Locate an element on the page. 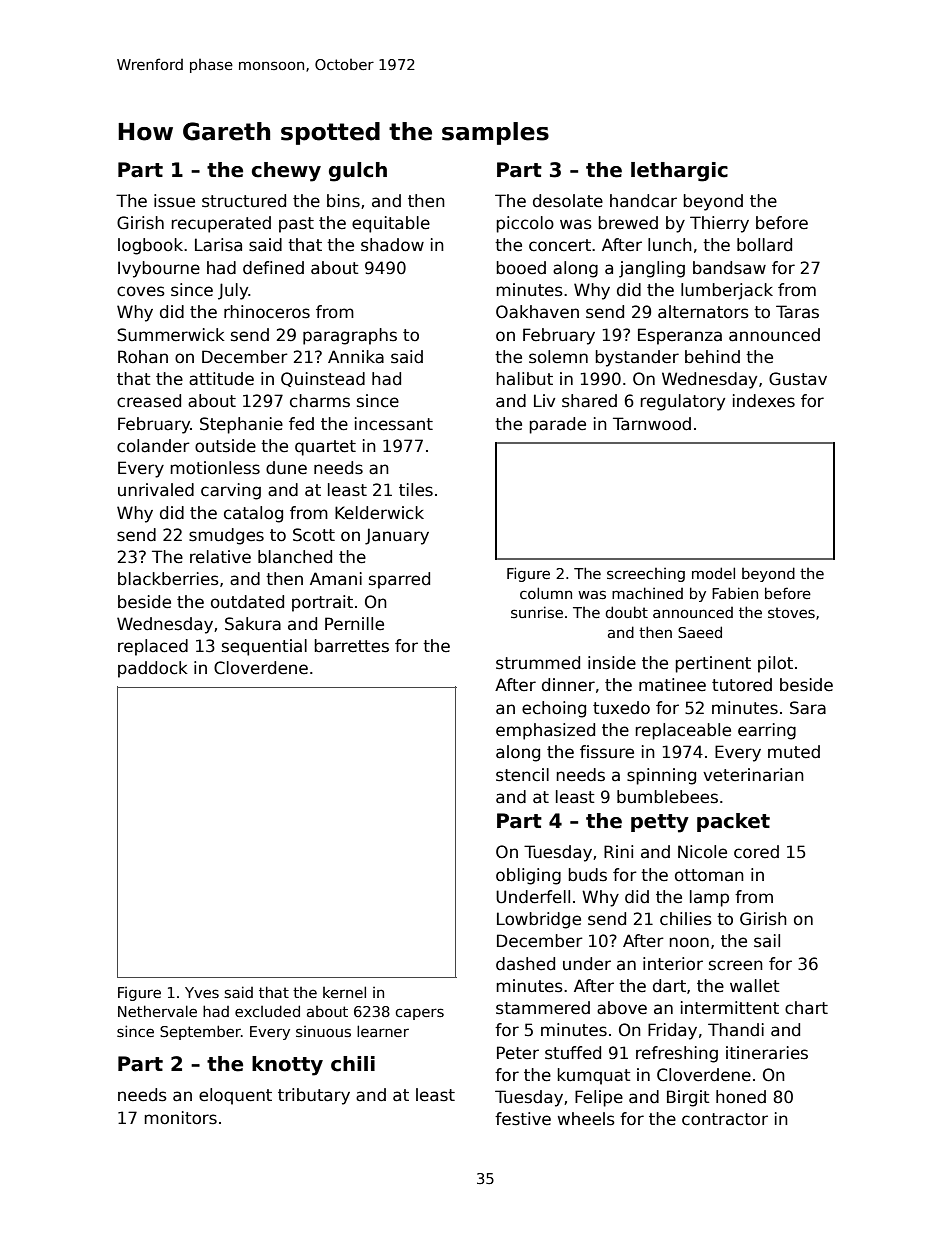 The height and width of the image is (1233, 952). eloquent is located at coordinates (235, 1096).
